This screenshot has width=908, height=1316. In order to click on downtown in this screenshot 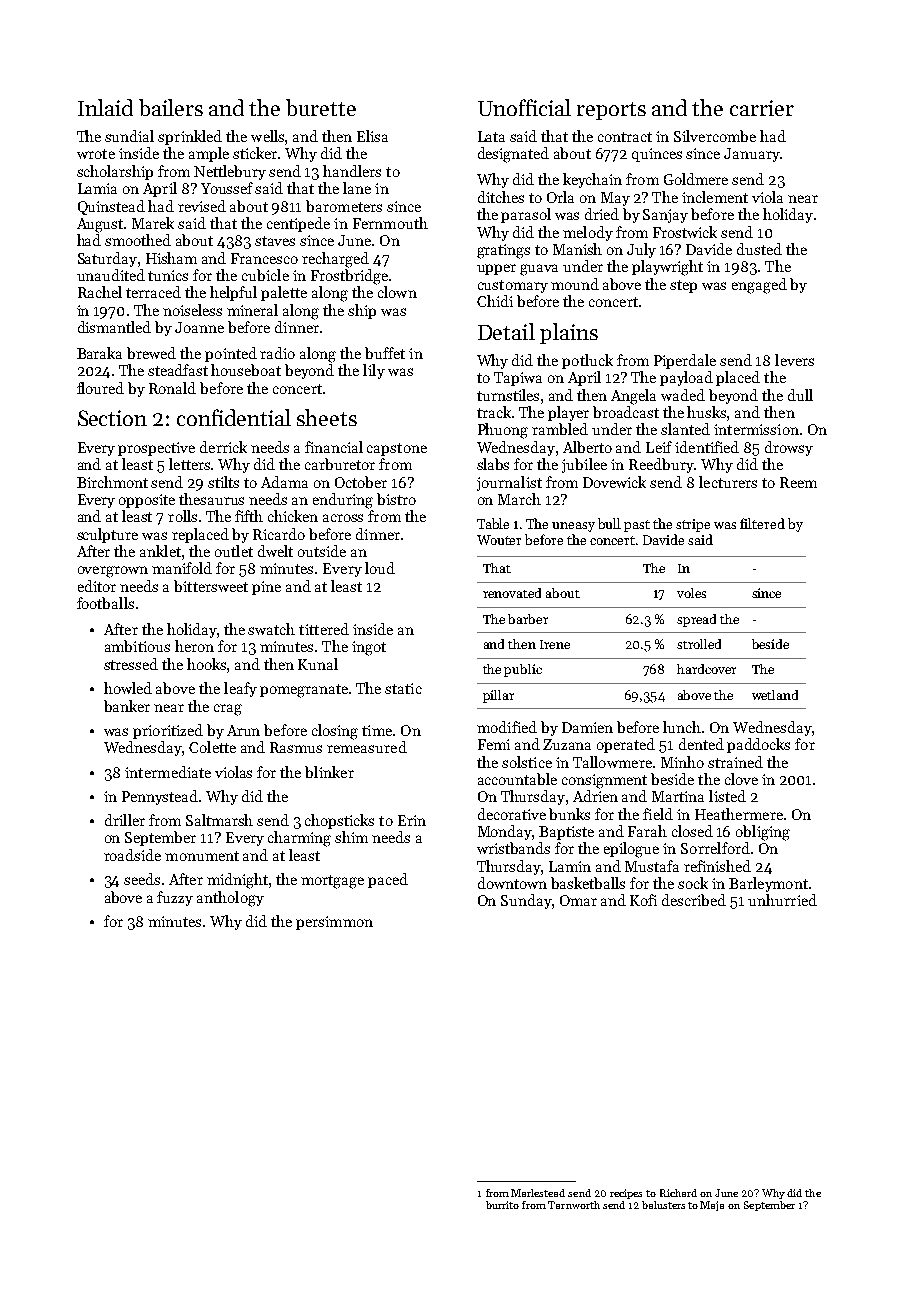, I will do `click(512, 883)`.
